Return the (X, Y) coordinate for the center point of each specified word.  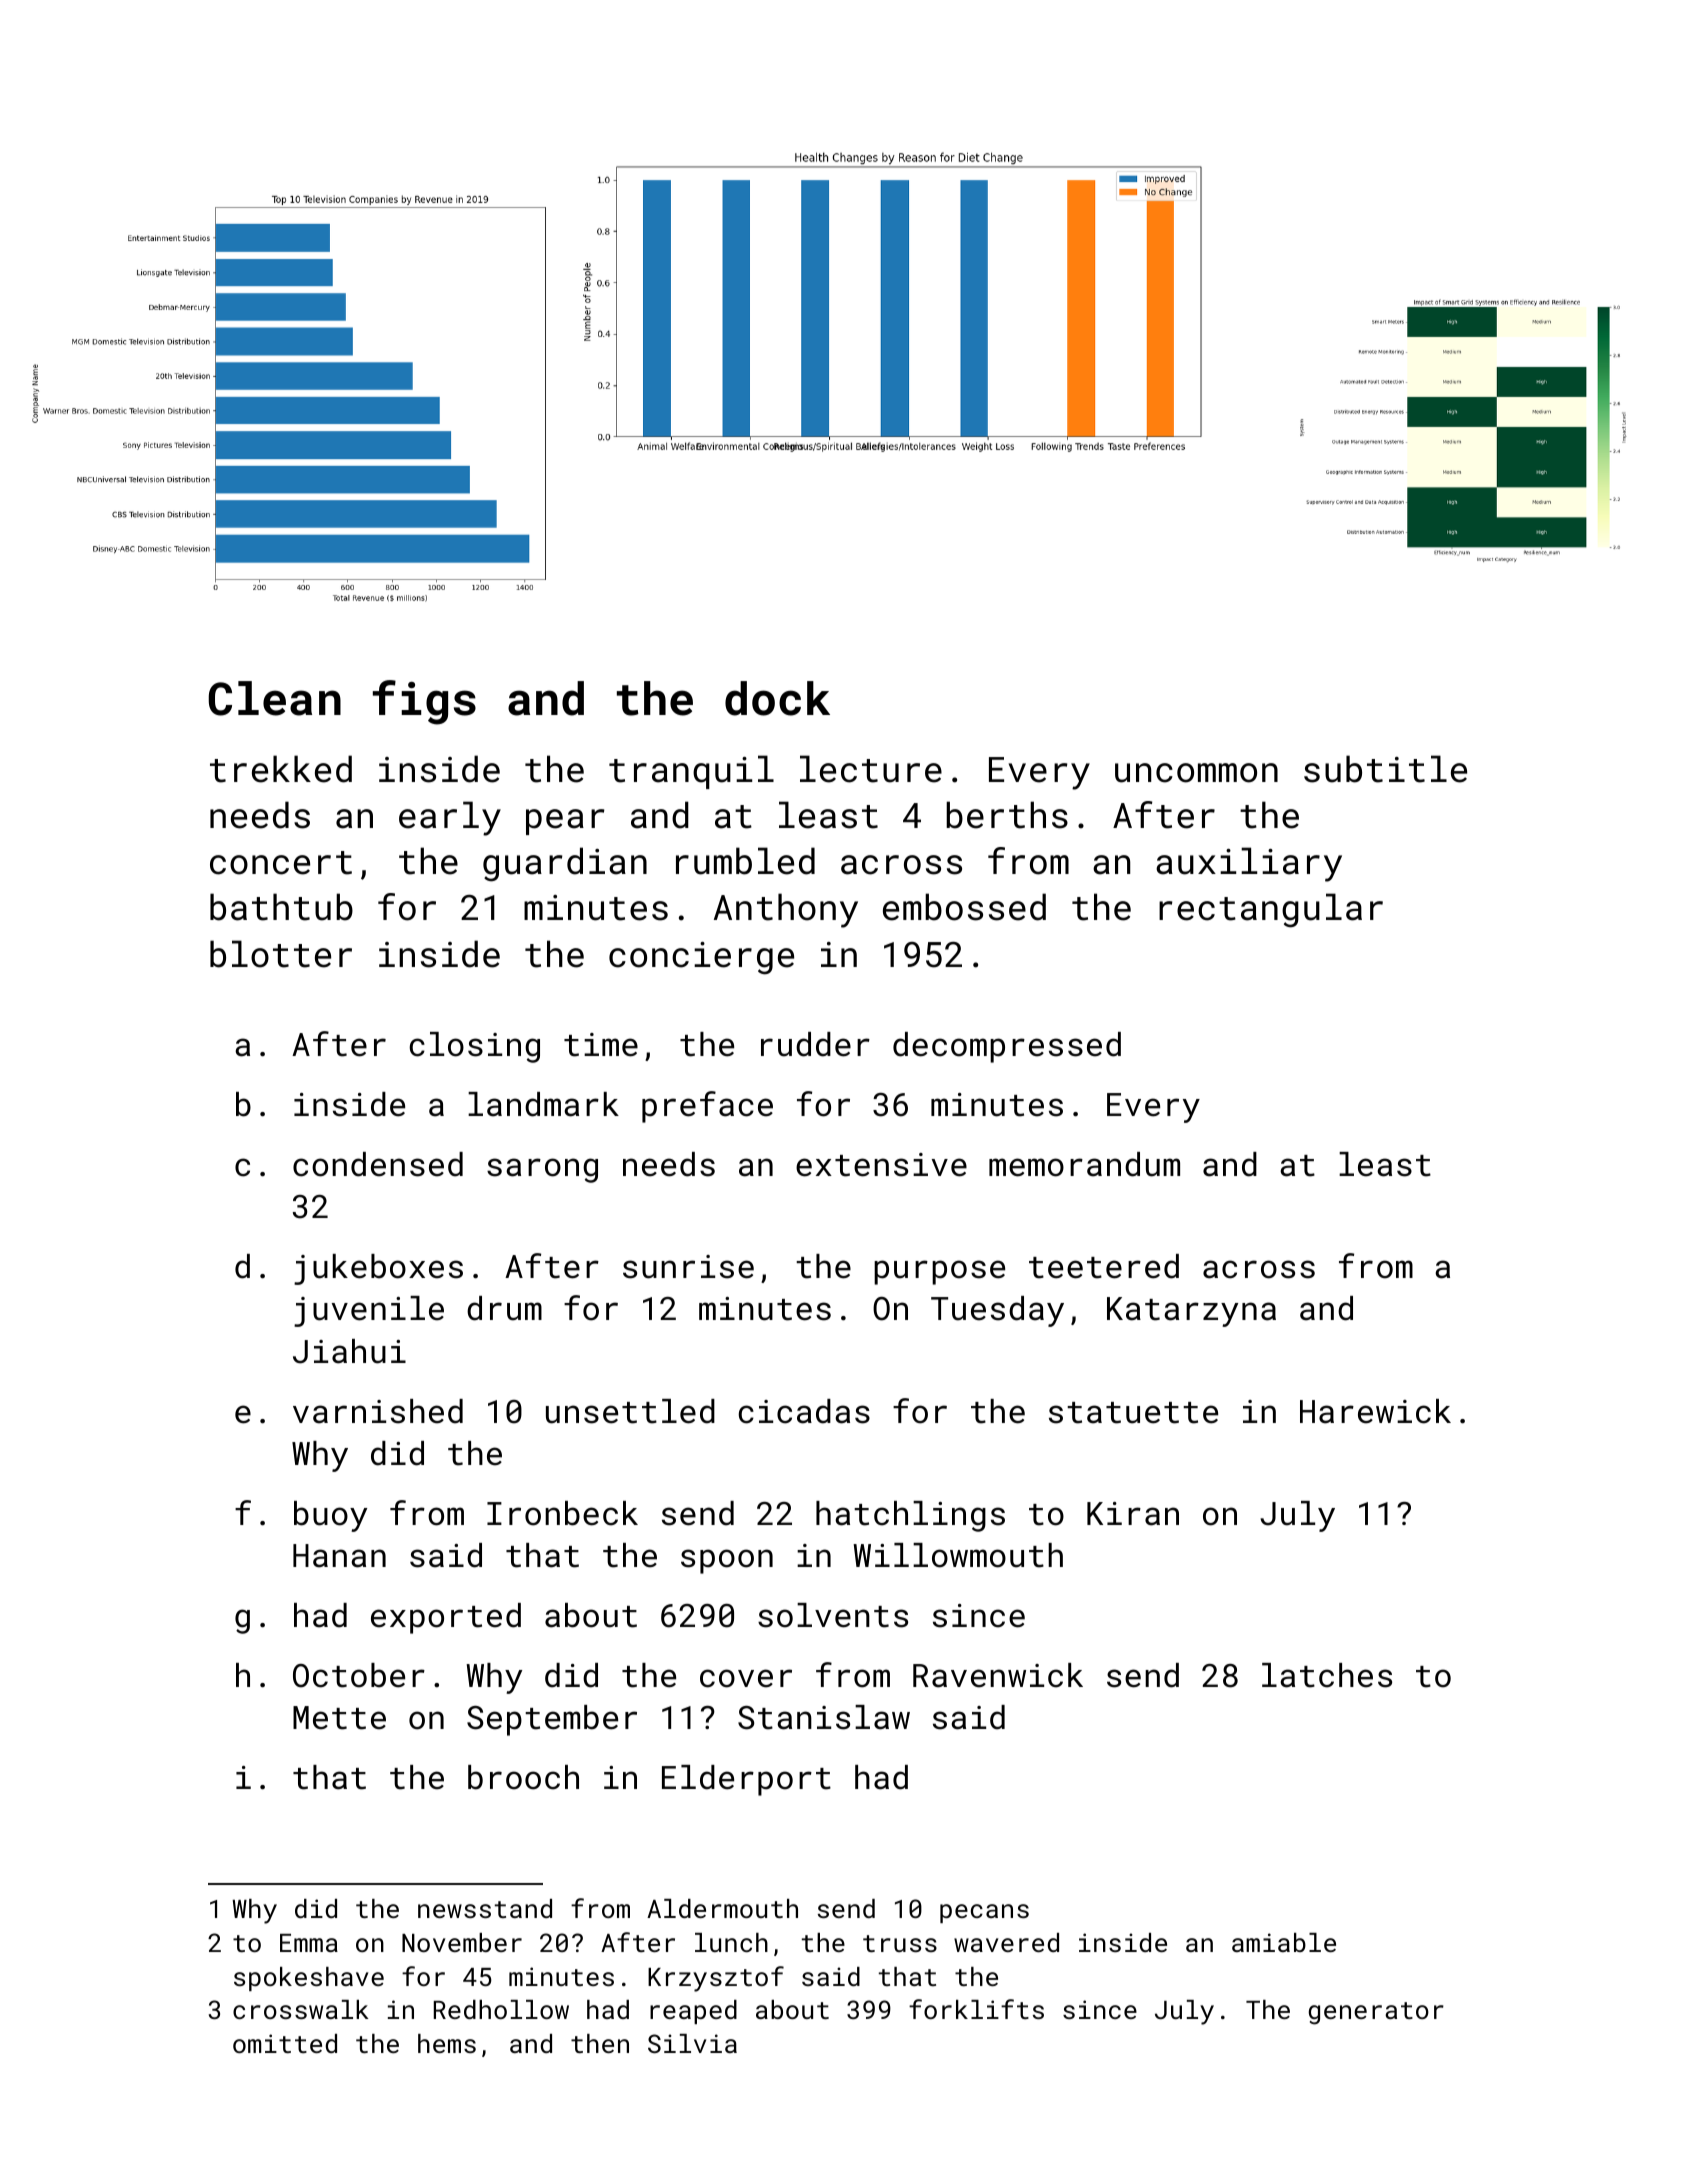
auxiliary (1249, 864)
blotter (281, 954)
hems (447, 2043)
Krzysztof (716, 1979)
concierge (701, 958)
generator (1376, 2013)
